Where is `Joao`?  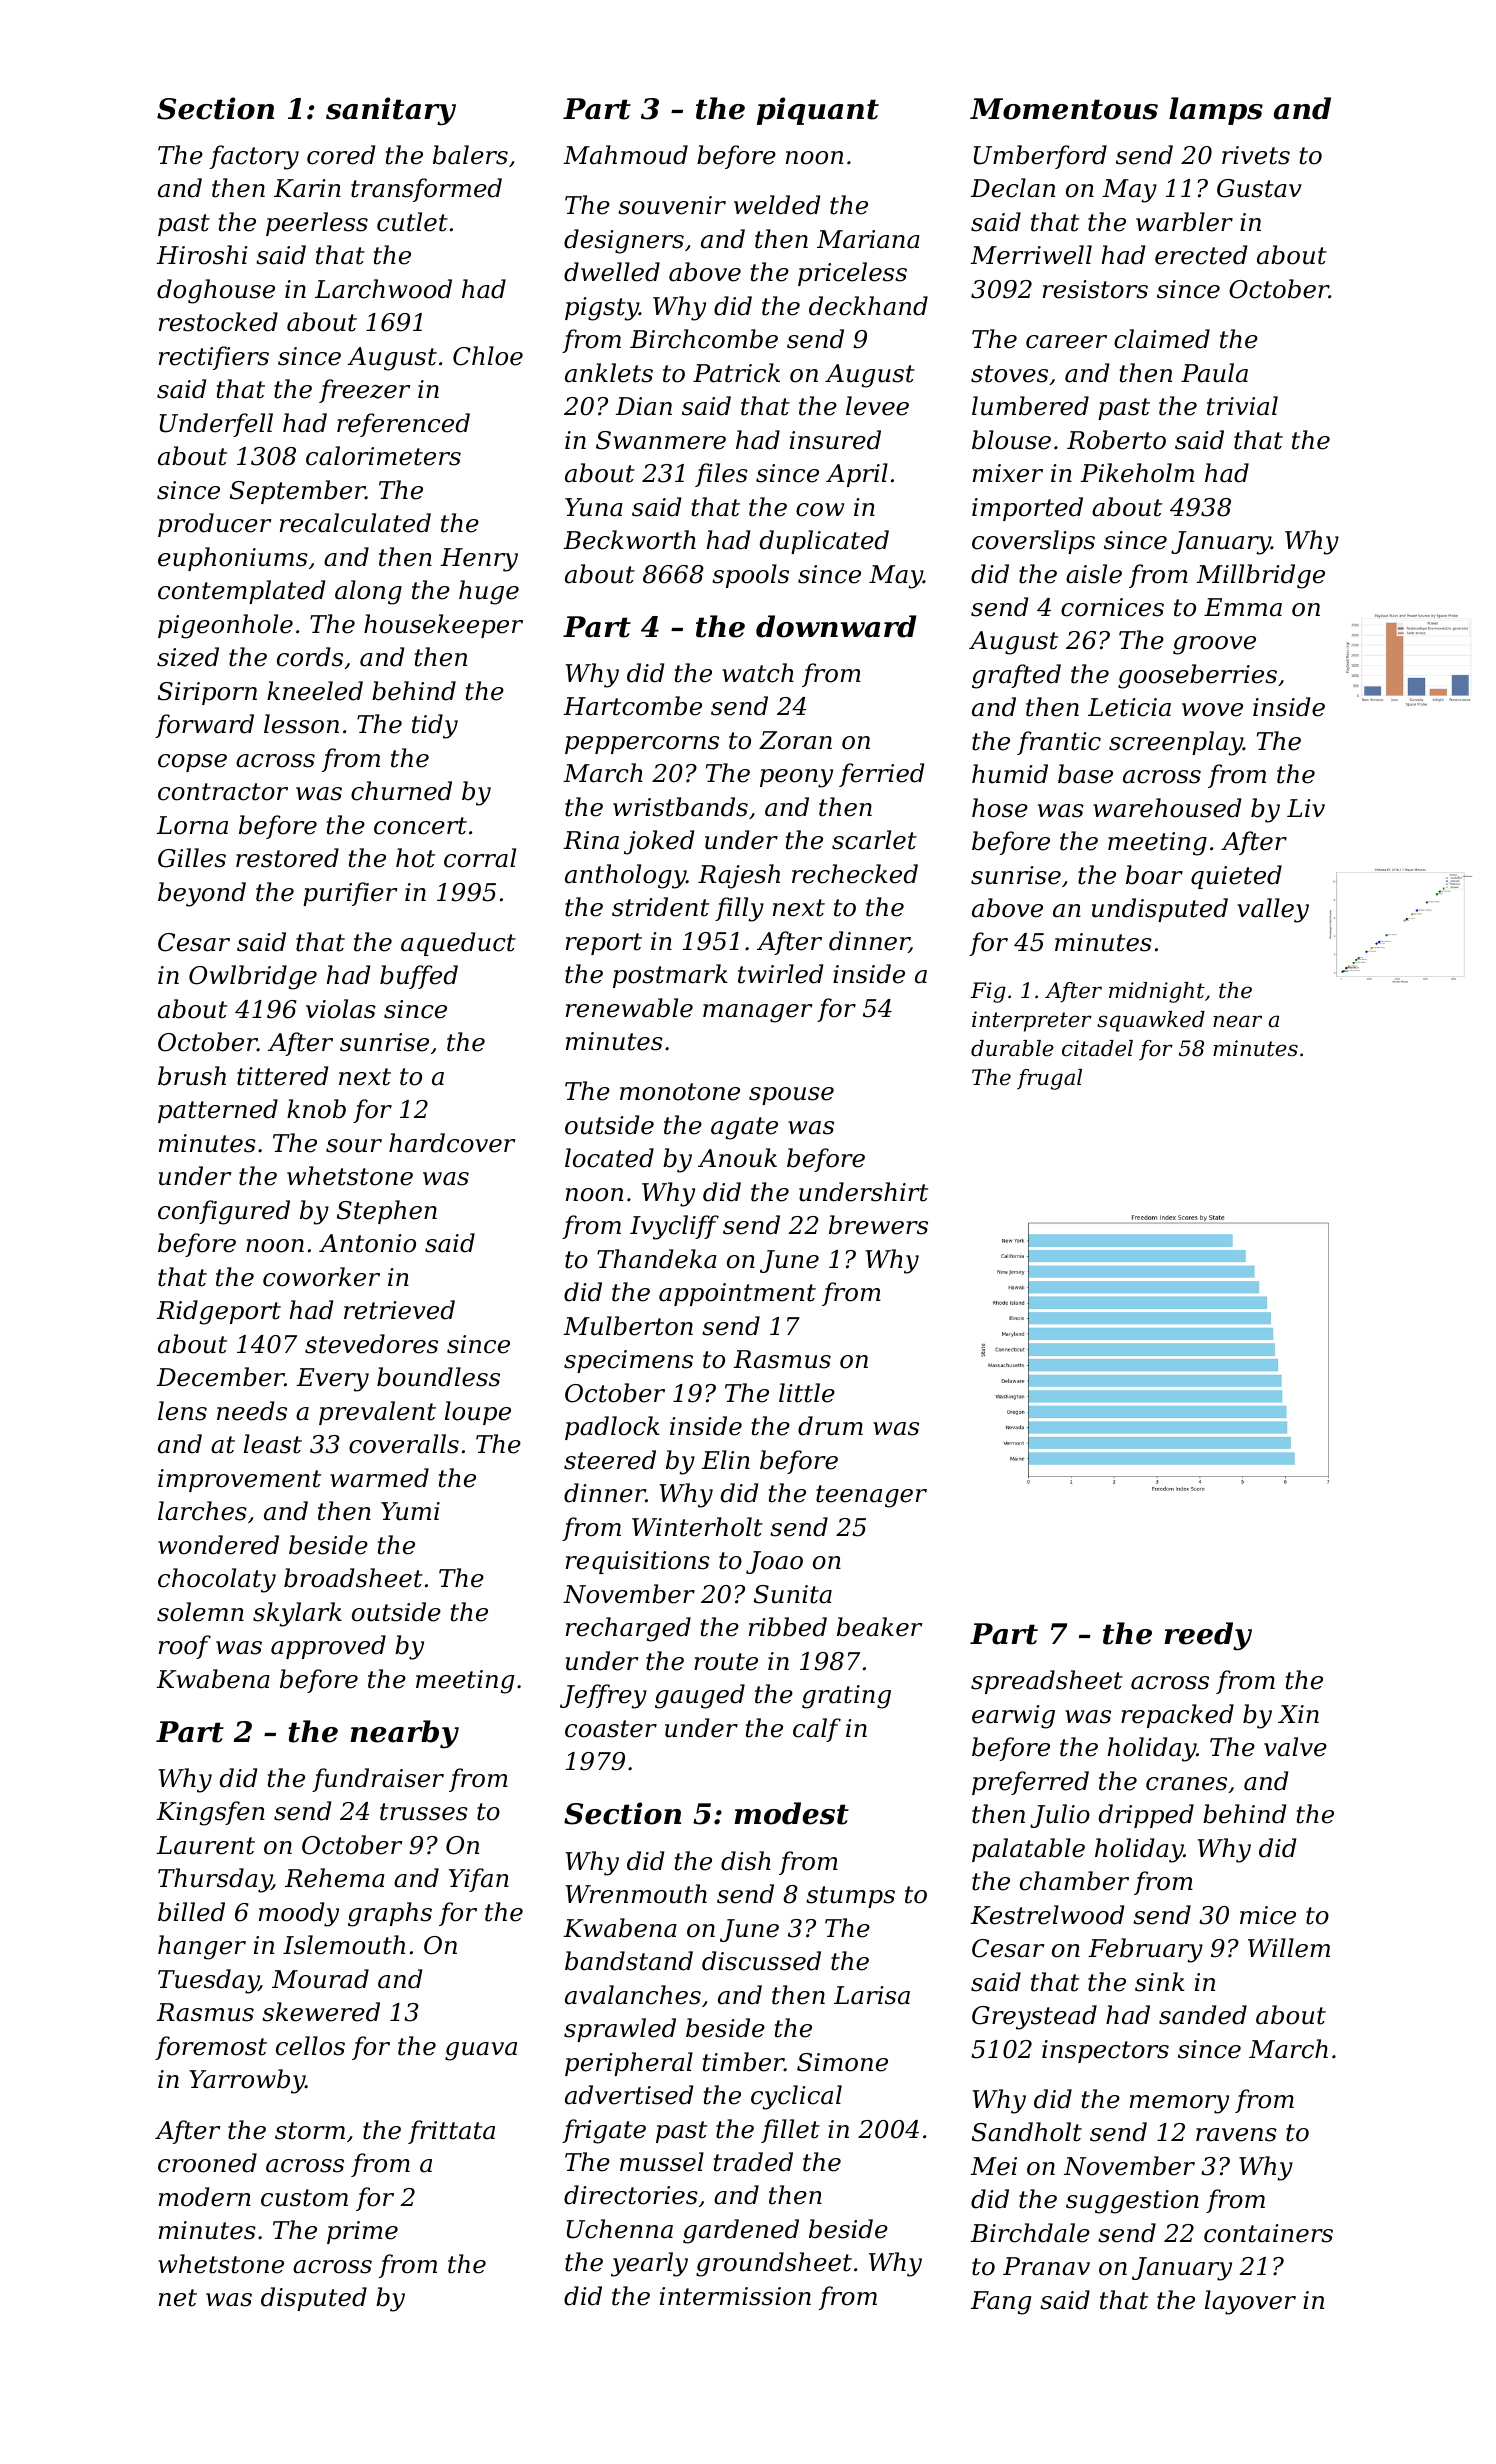 Joao is located at coordinates (774, 1562).
